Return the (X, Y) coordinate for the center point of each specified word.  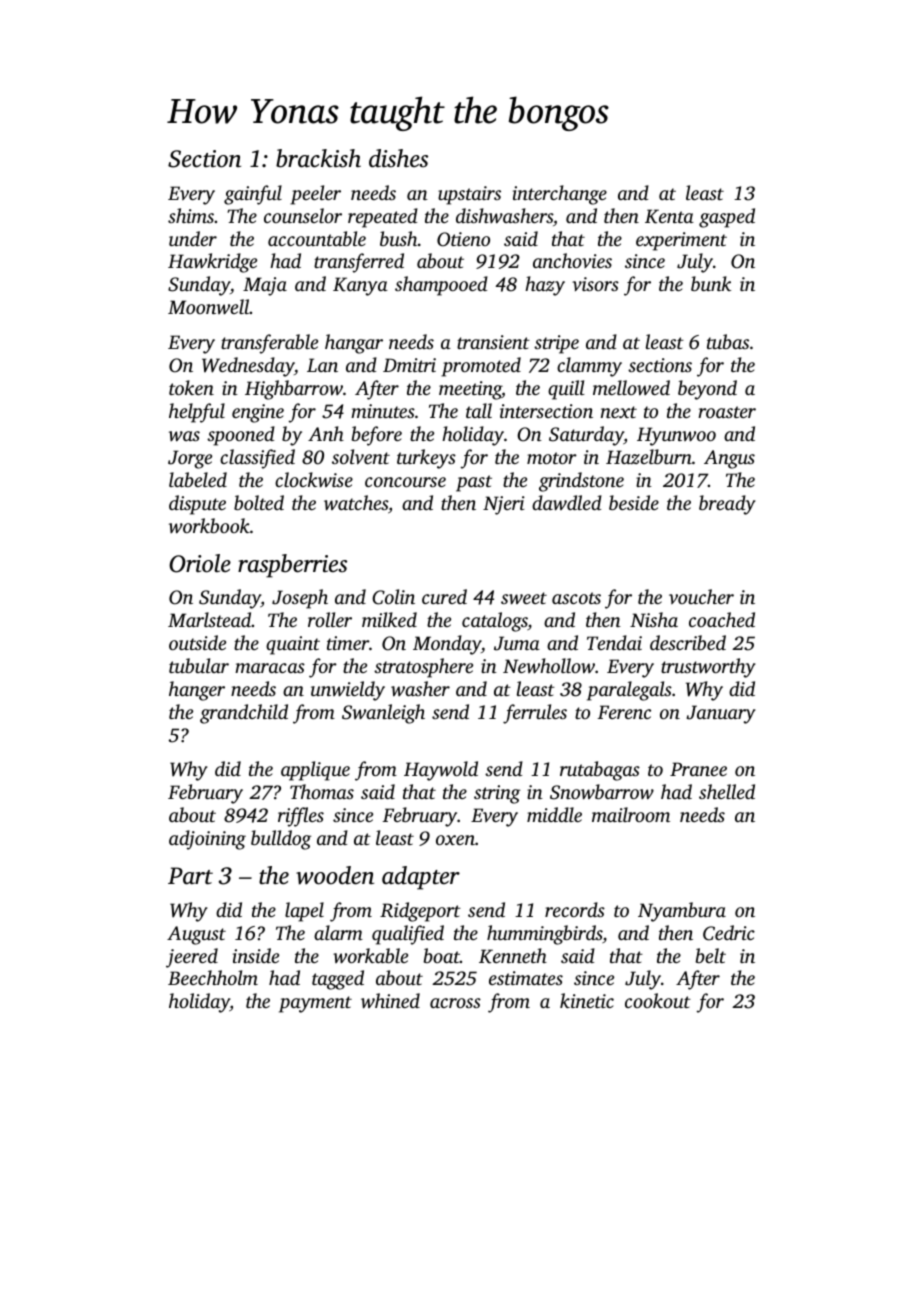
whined (390, 1001)
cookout (658, 1000)
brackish (318, 158)
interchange (560, 195)
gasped (727, 218)
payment (315, 1004)
